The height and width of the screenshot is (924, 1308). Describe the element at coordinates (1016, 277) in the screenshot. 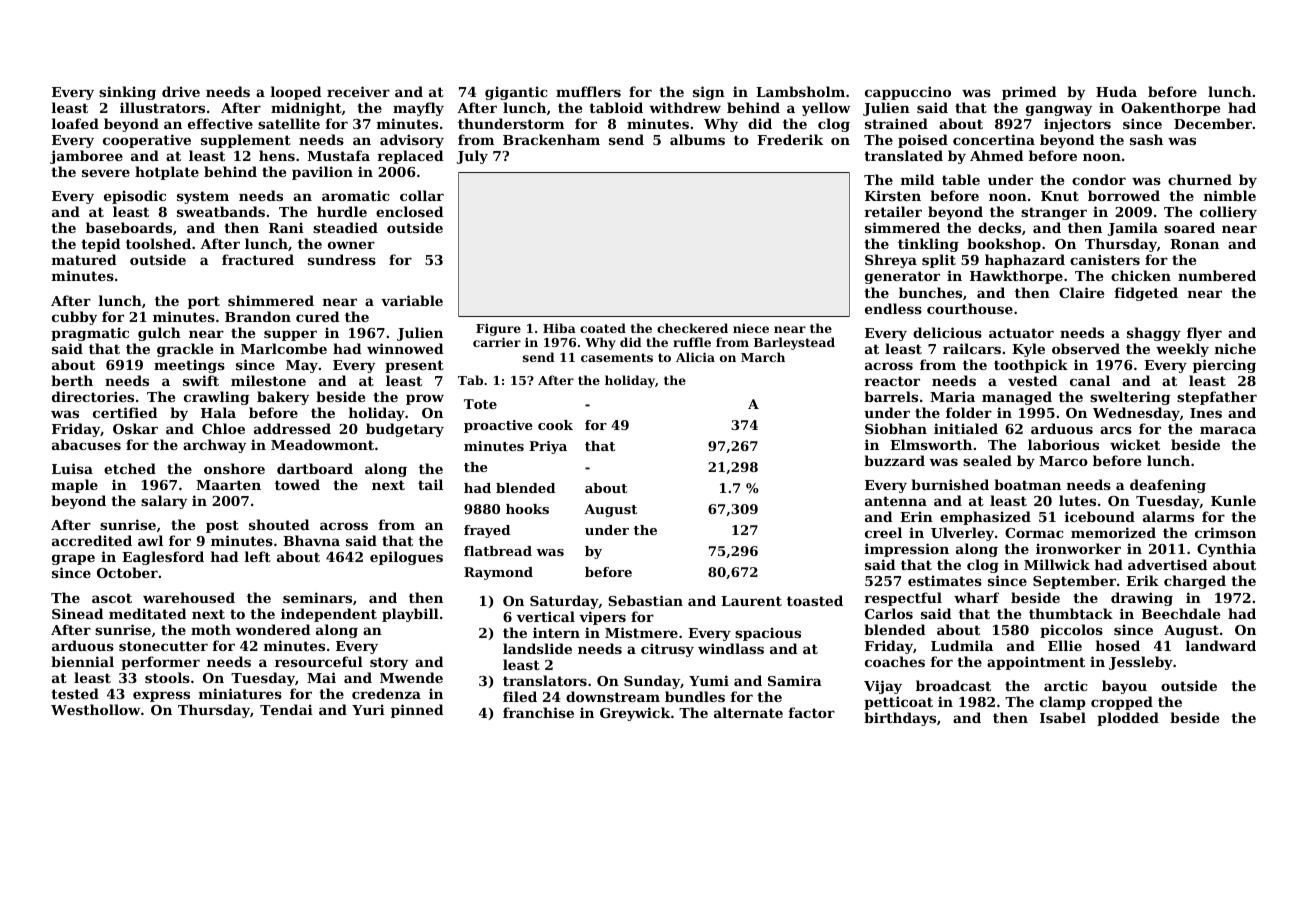

I see `Hawkthorpe` at that location.
